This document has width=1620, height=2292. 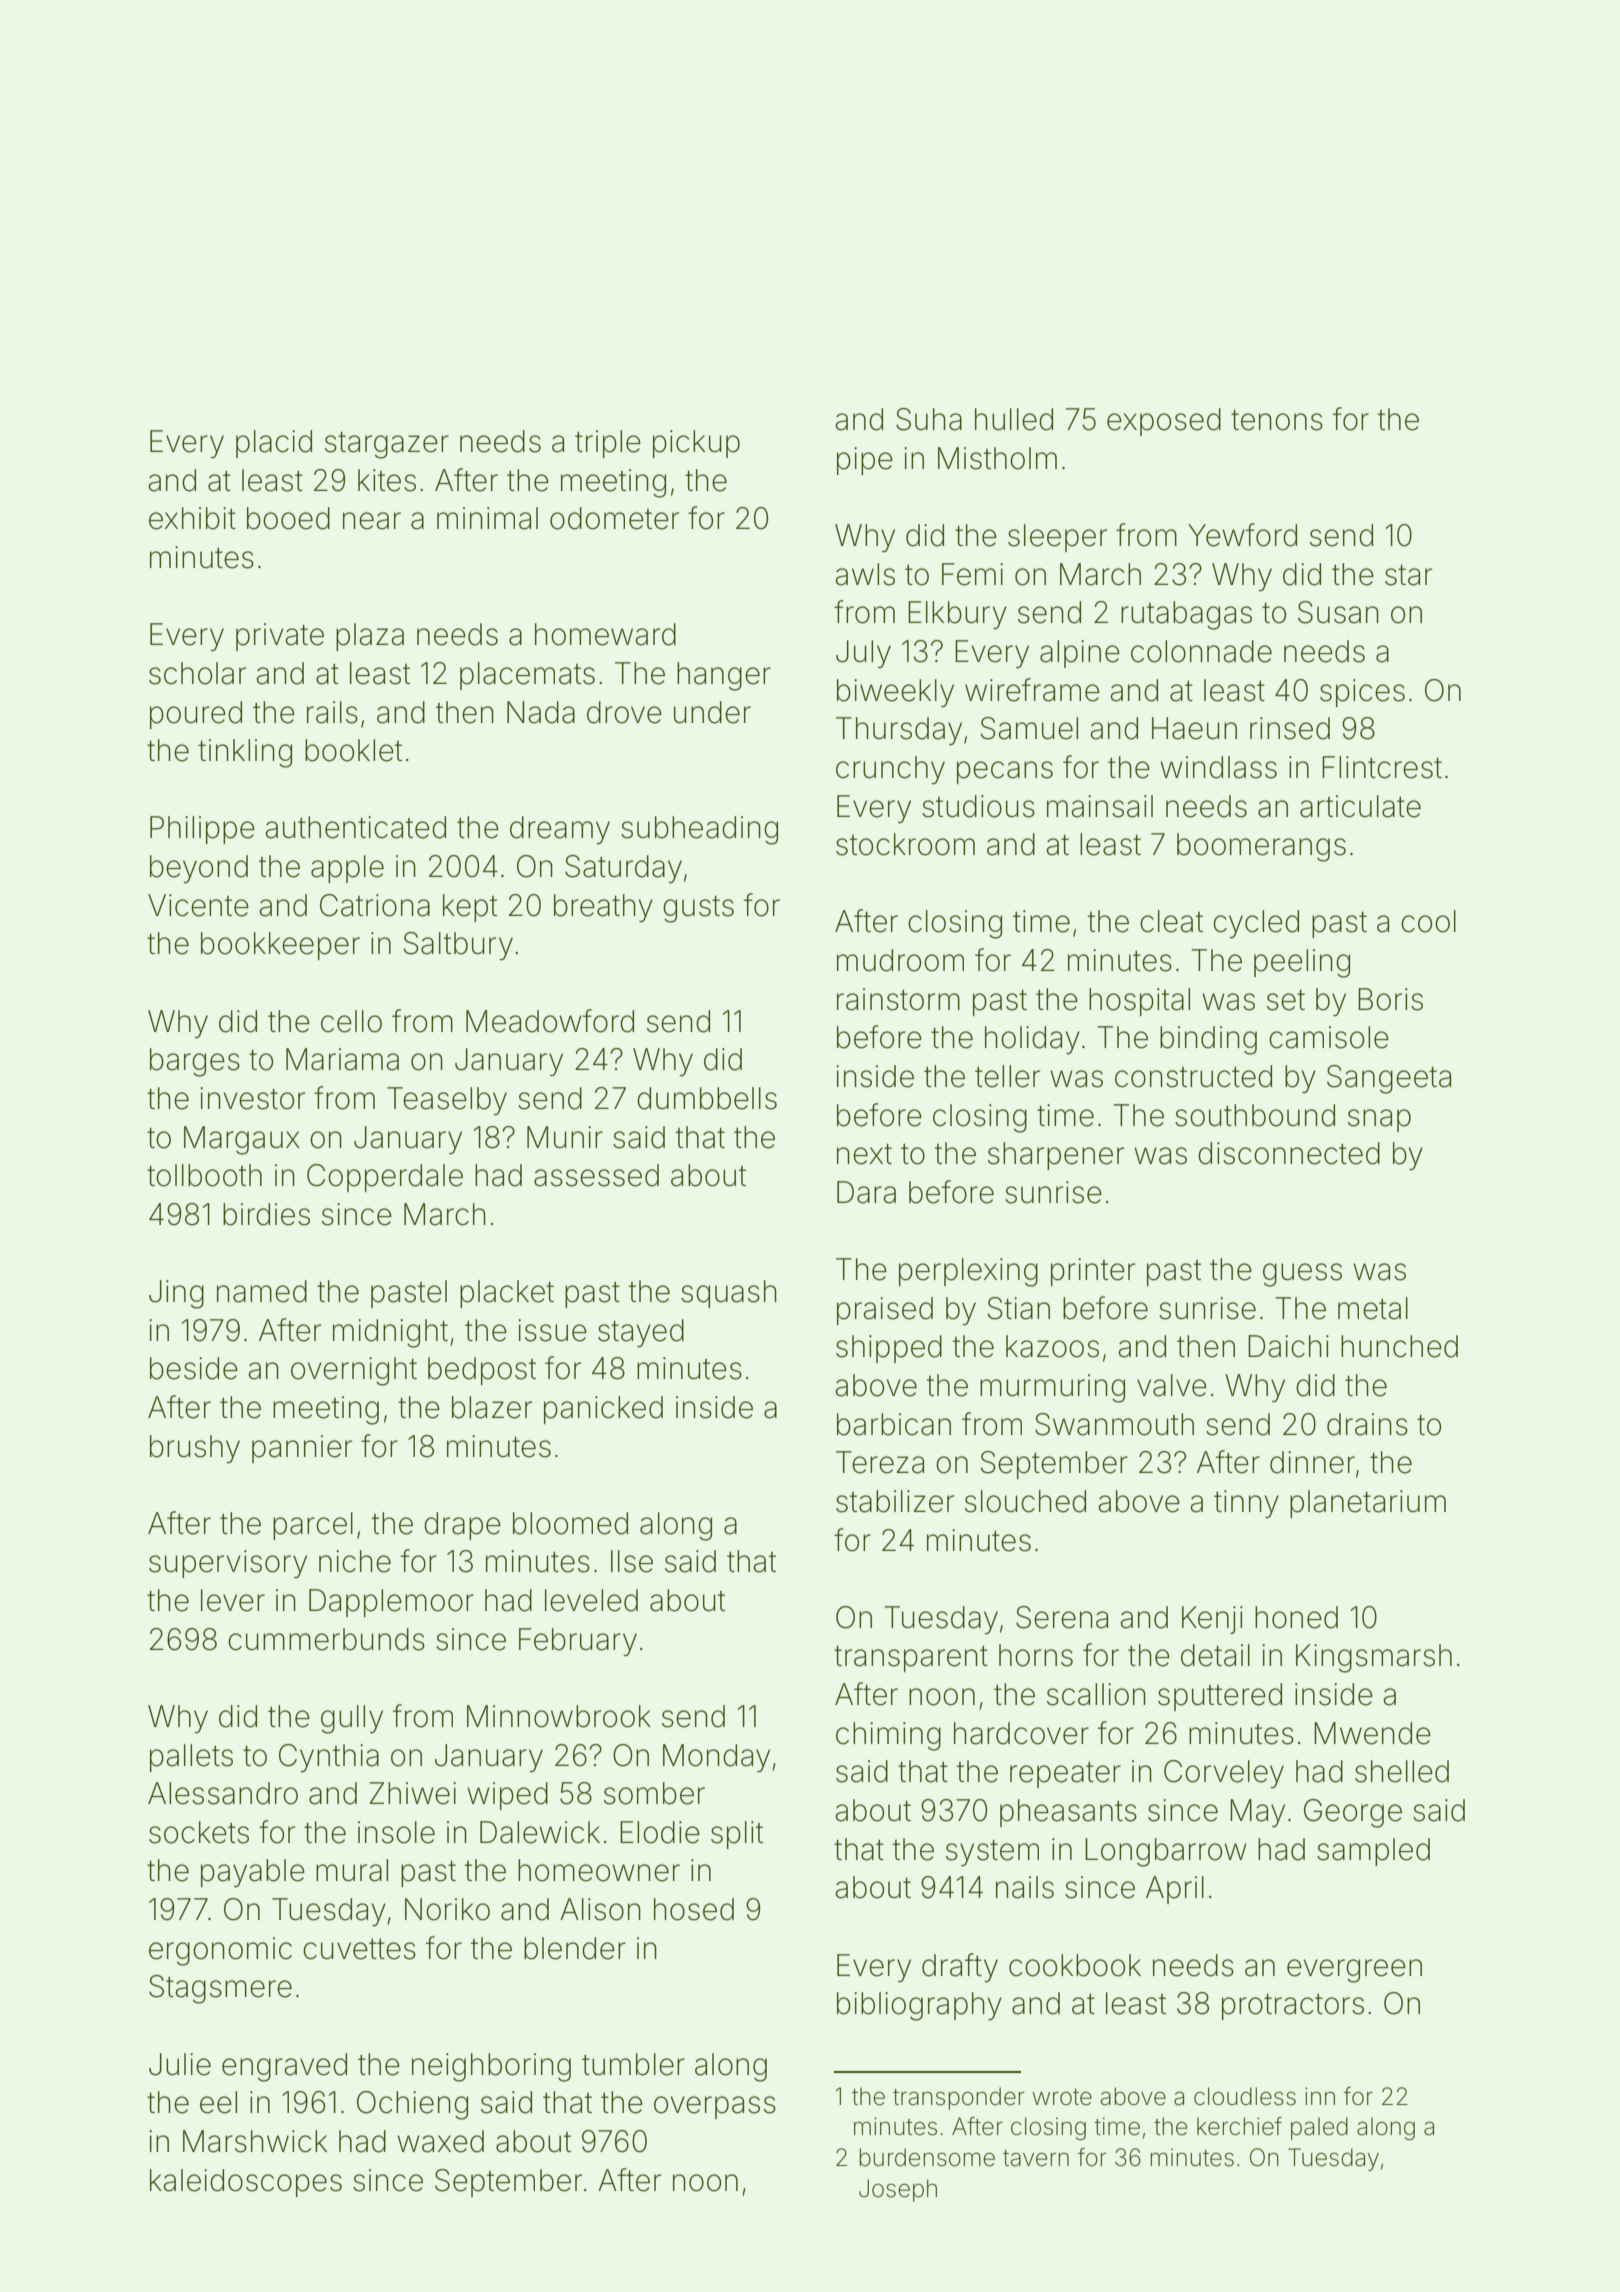 I want to click on sharpener, so click(x=1056, y=1156).
